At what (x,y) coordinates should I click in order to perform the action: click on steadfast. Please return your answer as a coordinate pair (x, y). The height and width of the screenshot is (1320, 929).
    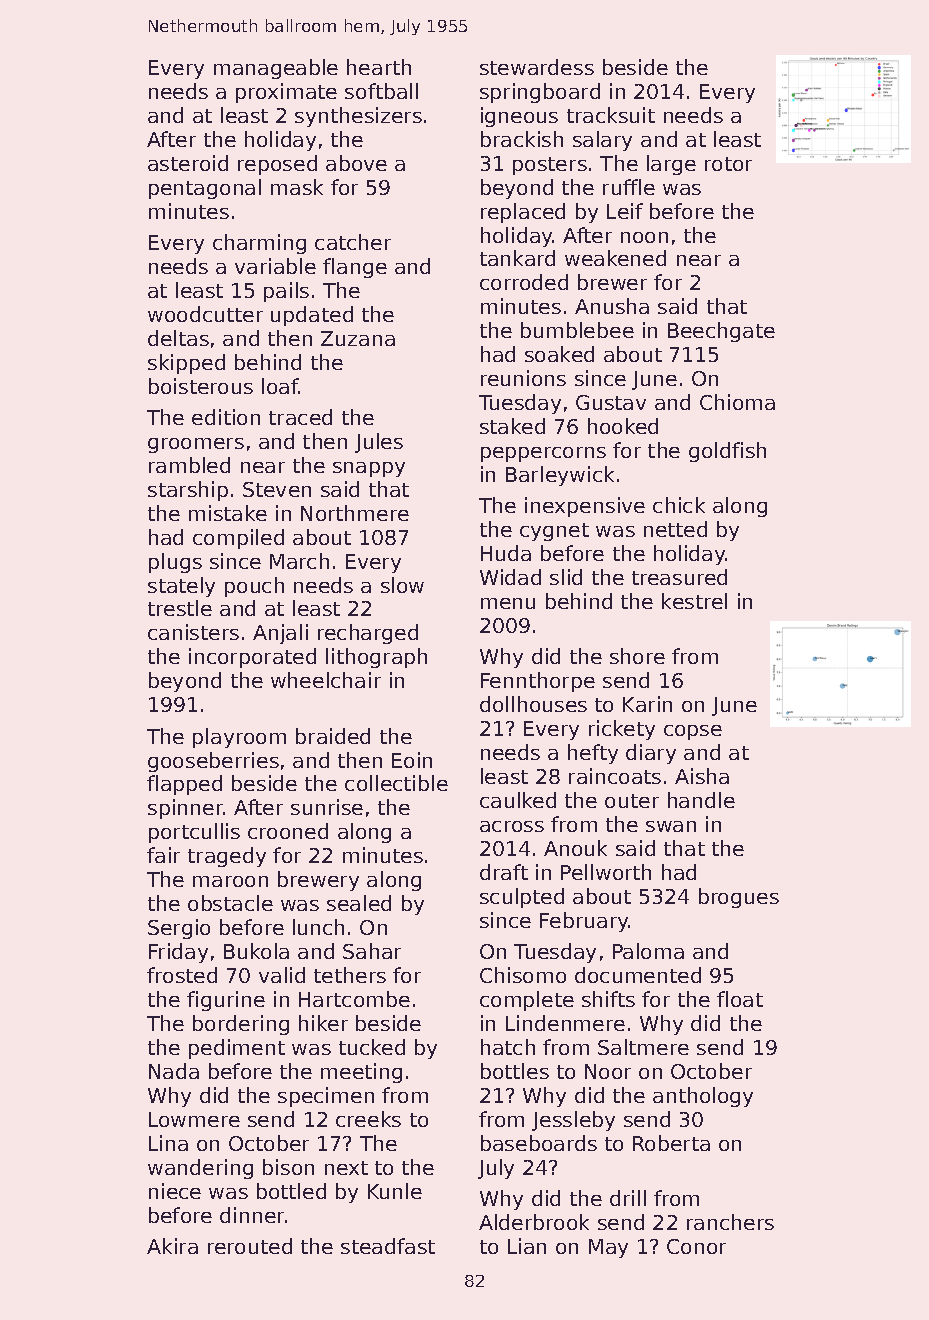
    Looking at the image, I should click on (388, 1246).
